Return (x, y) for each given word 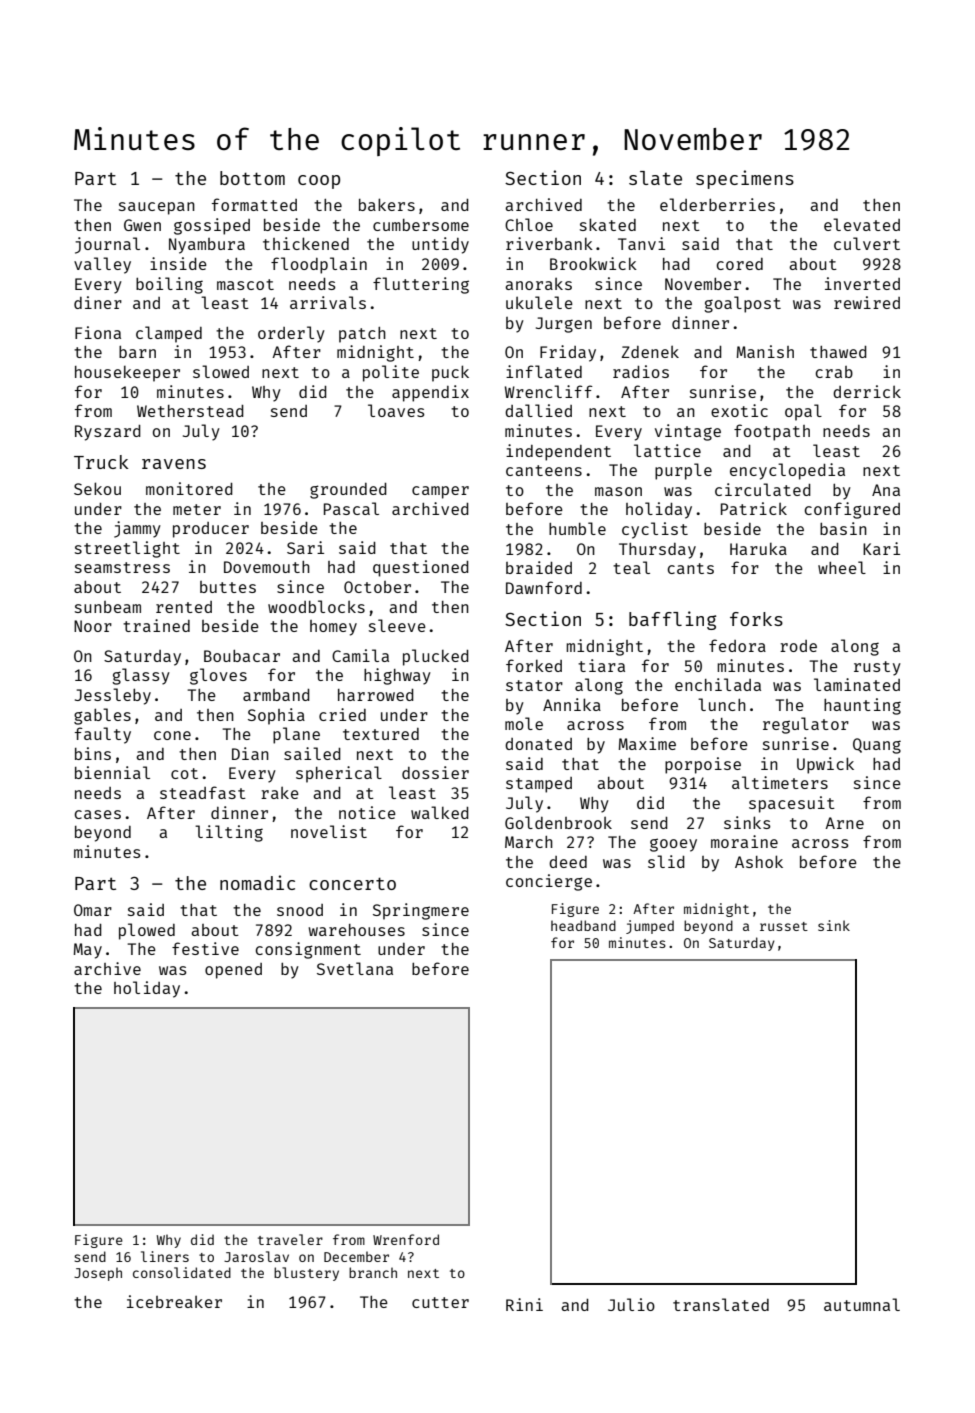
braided (539, 567)
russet (784, 926)
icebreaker (174, 1301)
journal (107, 245)
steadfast (203, 792)
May (88, 951)
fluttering (421, 285)
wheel (842, 567)
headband (583, 925)
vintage (688, 432)
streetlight (127, 549)
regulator (806, 725)
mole (524, 723)
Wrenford (406, 1239)
